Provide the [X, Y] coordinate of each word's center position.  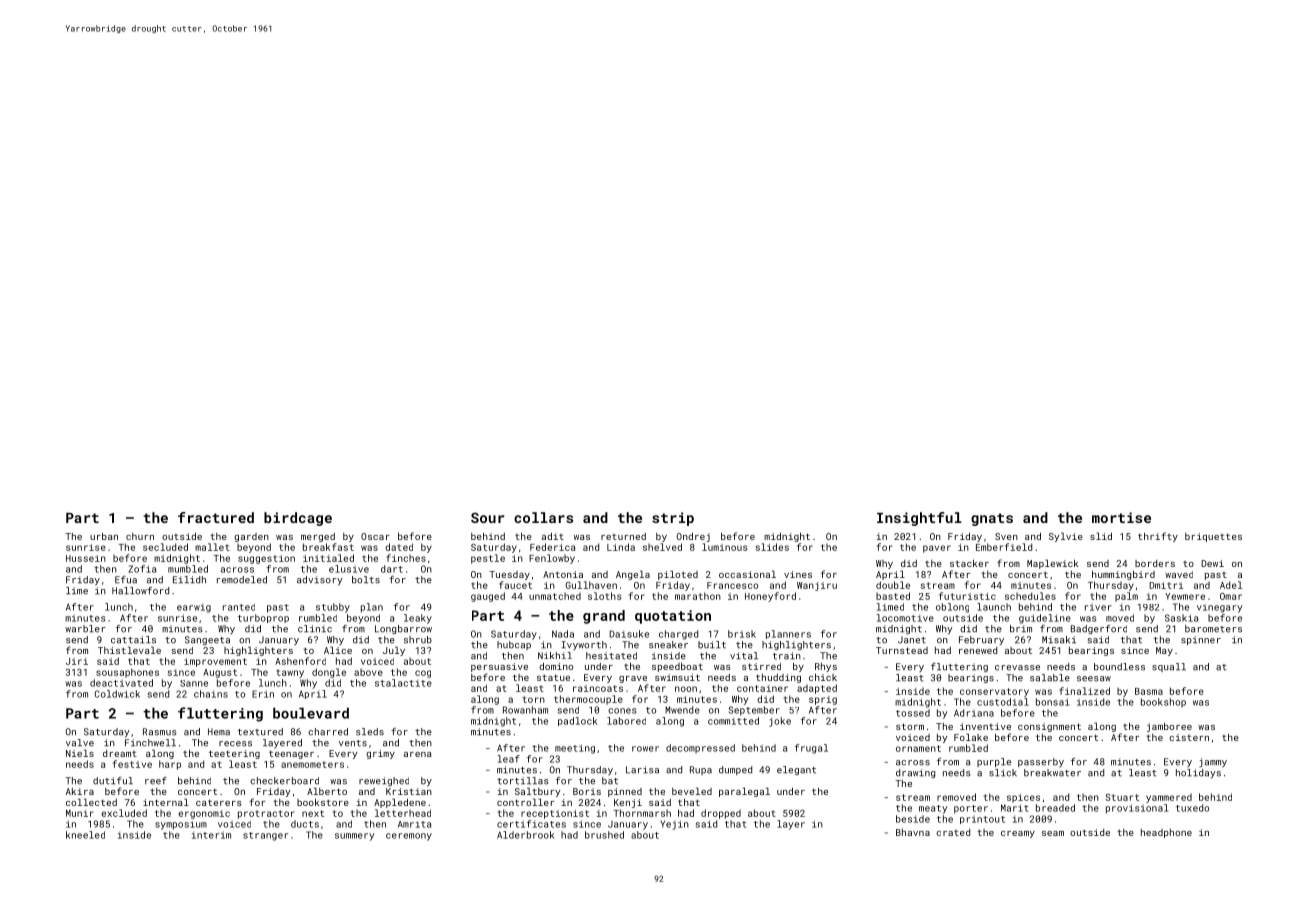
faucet [515, 585]
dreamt [120, 753]
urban [104, 536]
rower [645, 749]
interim [211, 835]
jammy [1213, 763]
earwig [194, 608]
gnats [992, 519]
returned [623, 536]
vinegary [1219, 608]
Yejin [674, 825]
